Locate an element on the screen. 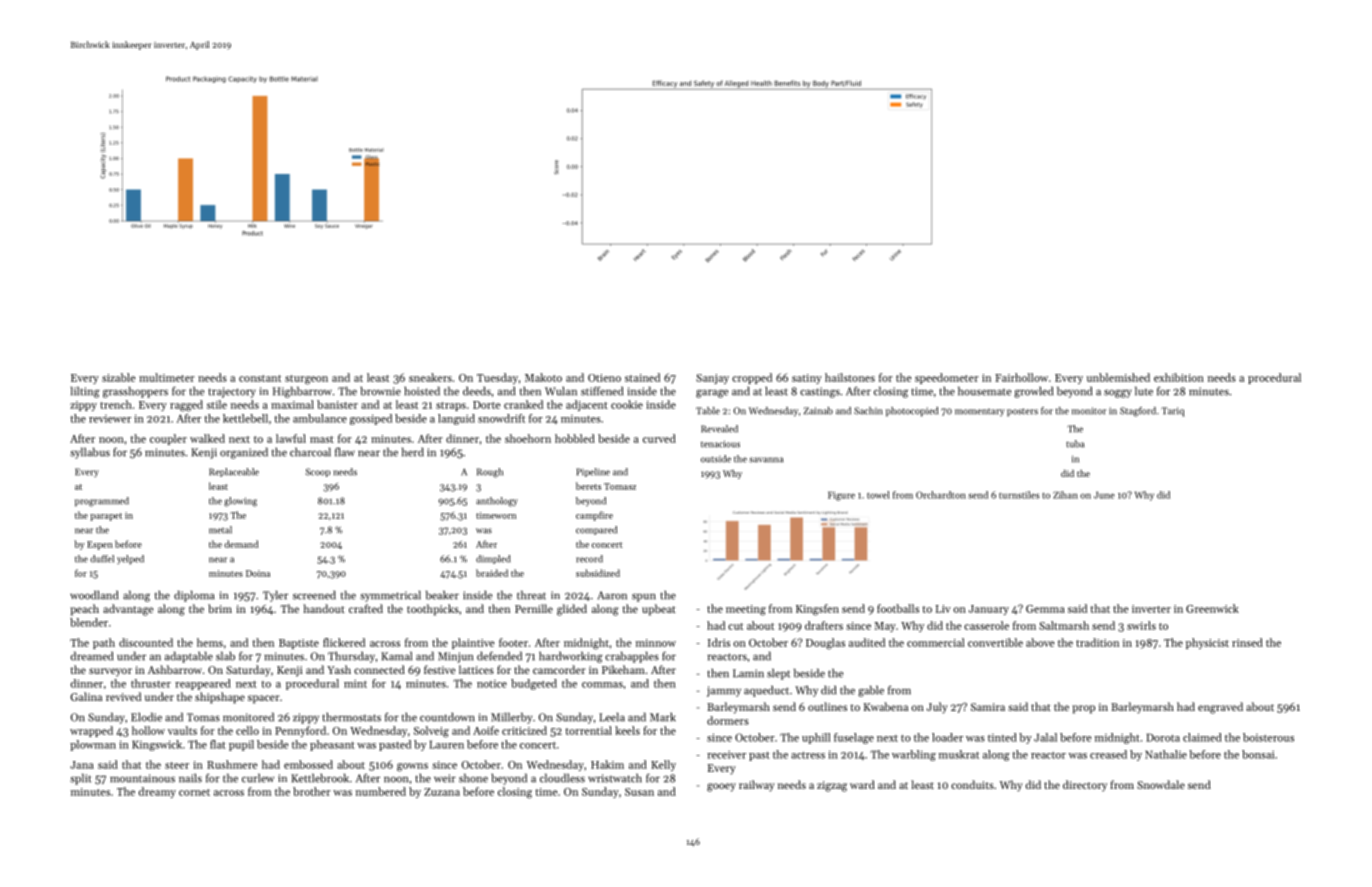 The width and height of the screenshot is (1372, 887). brim is located at coordinates (220, 608).
